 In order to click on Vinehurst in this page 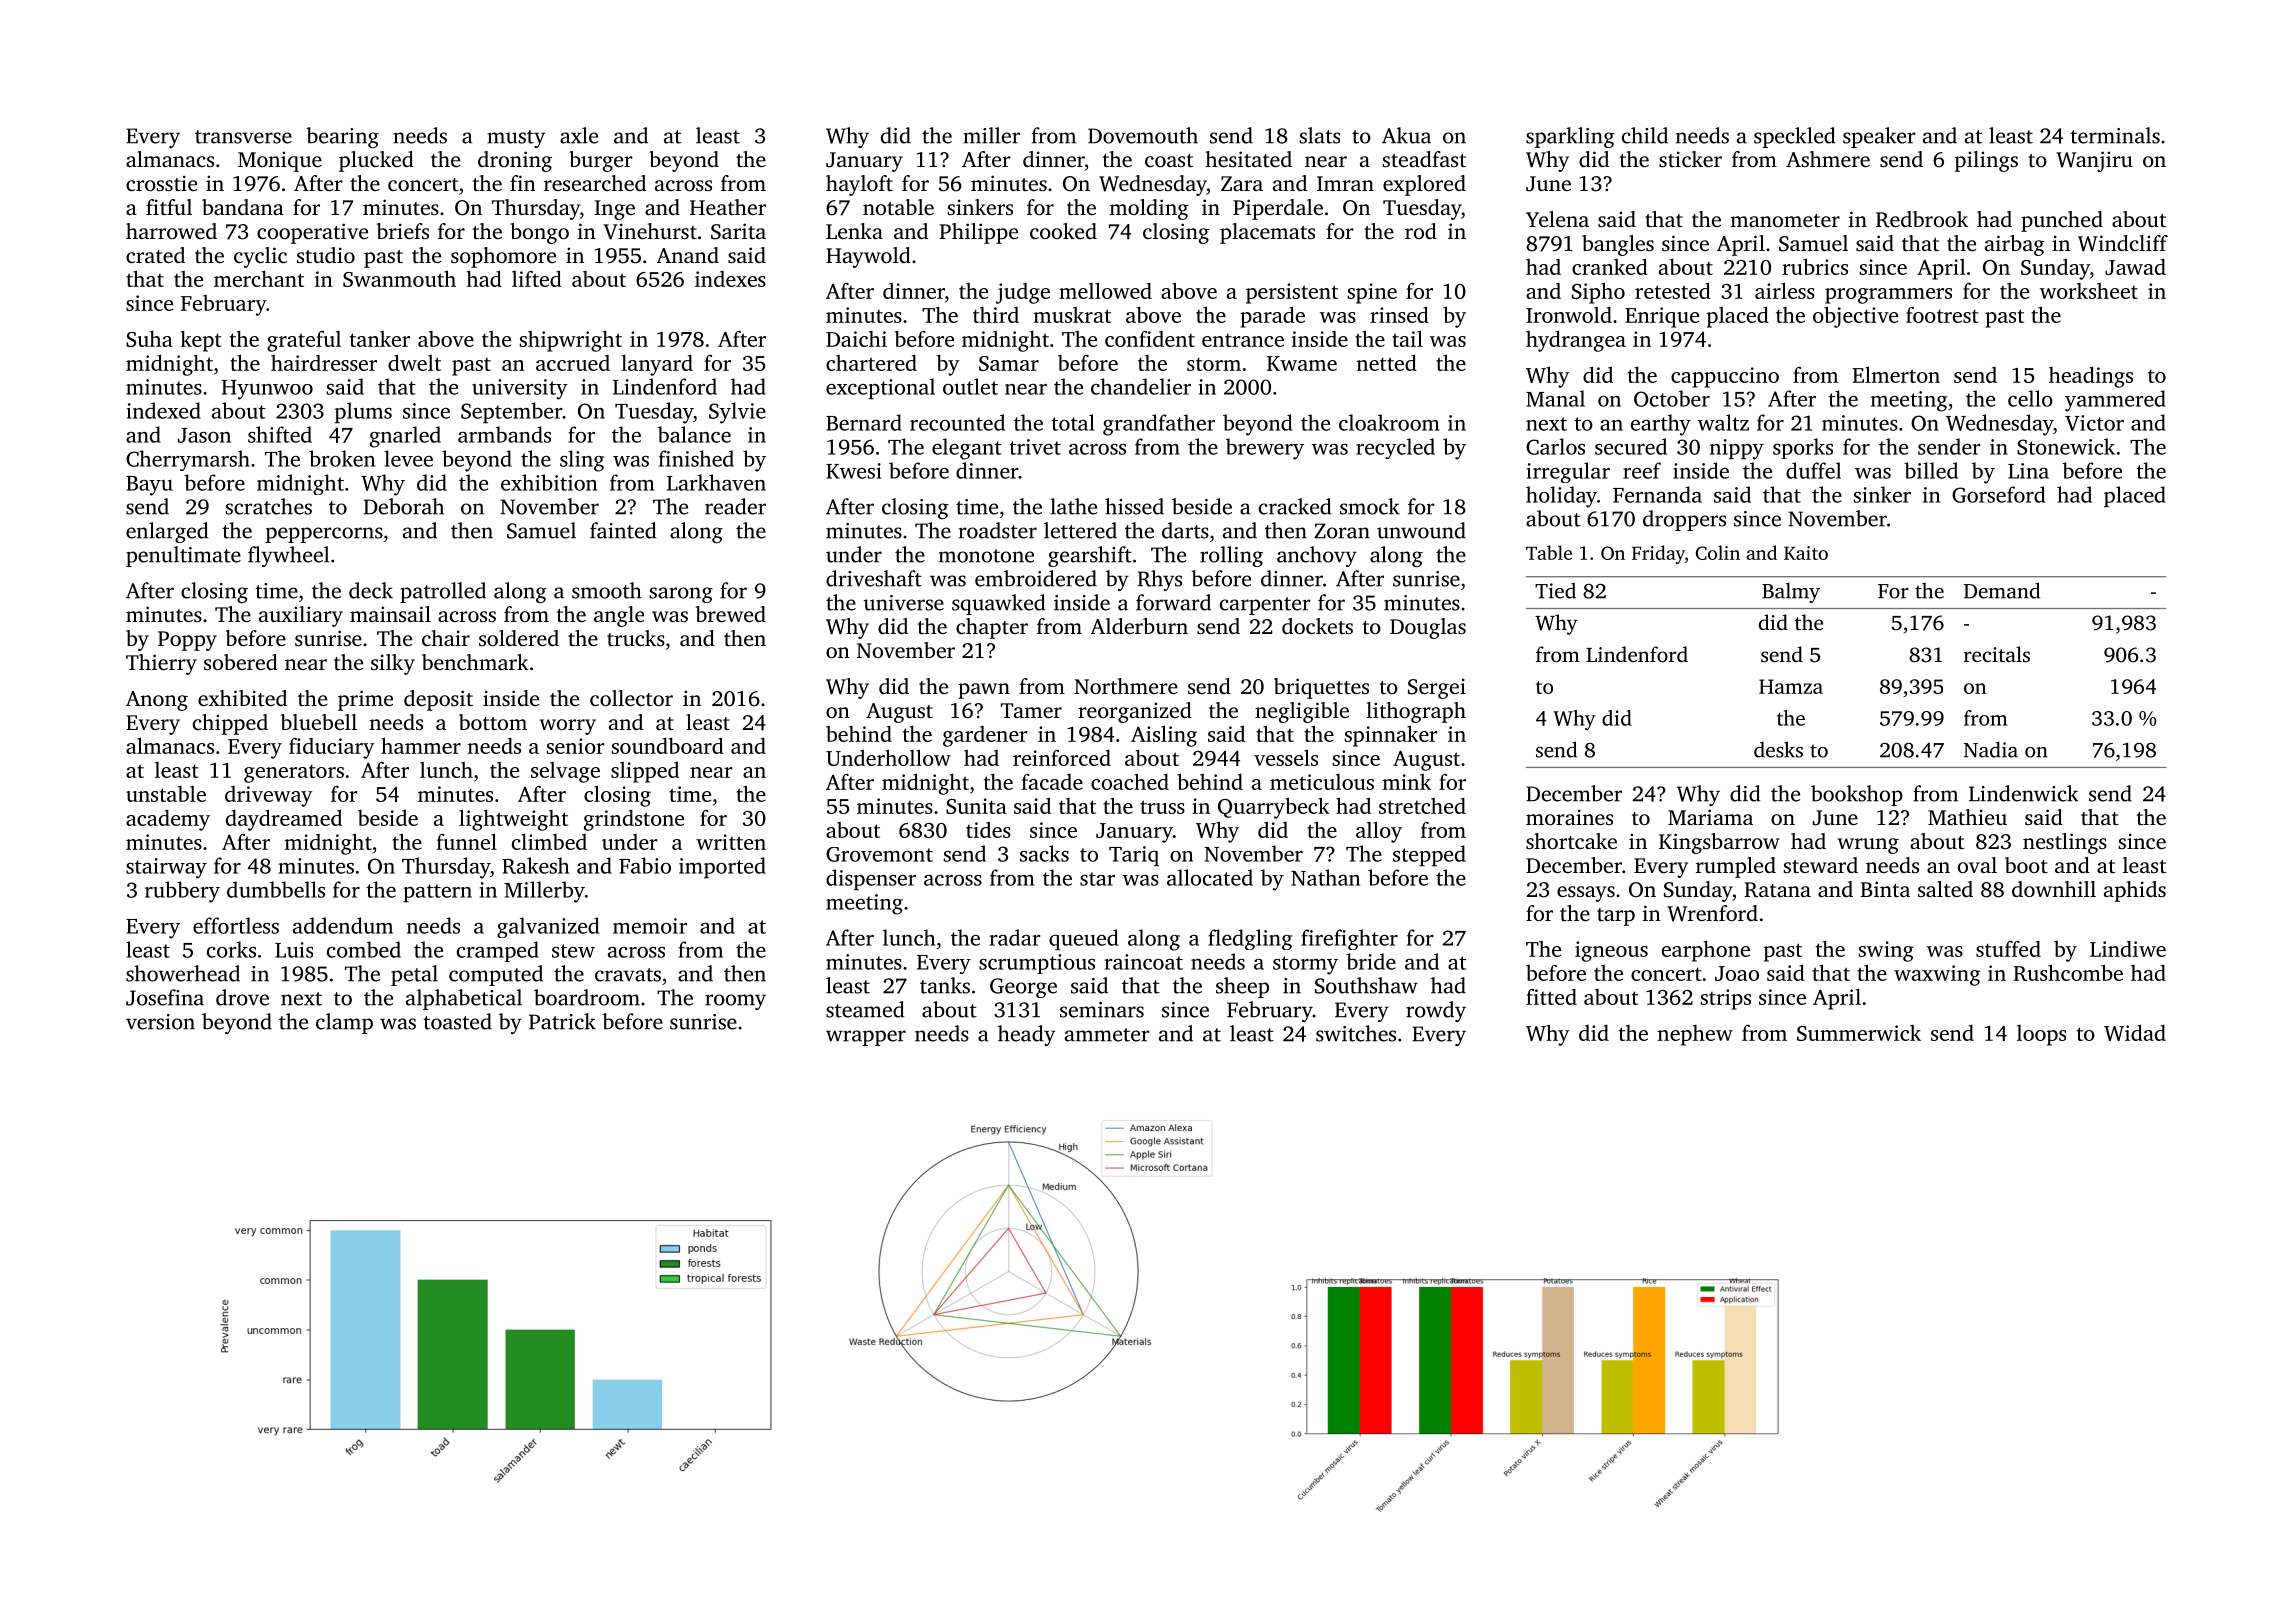, I will do `click(650, 231)`.
